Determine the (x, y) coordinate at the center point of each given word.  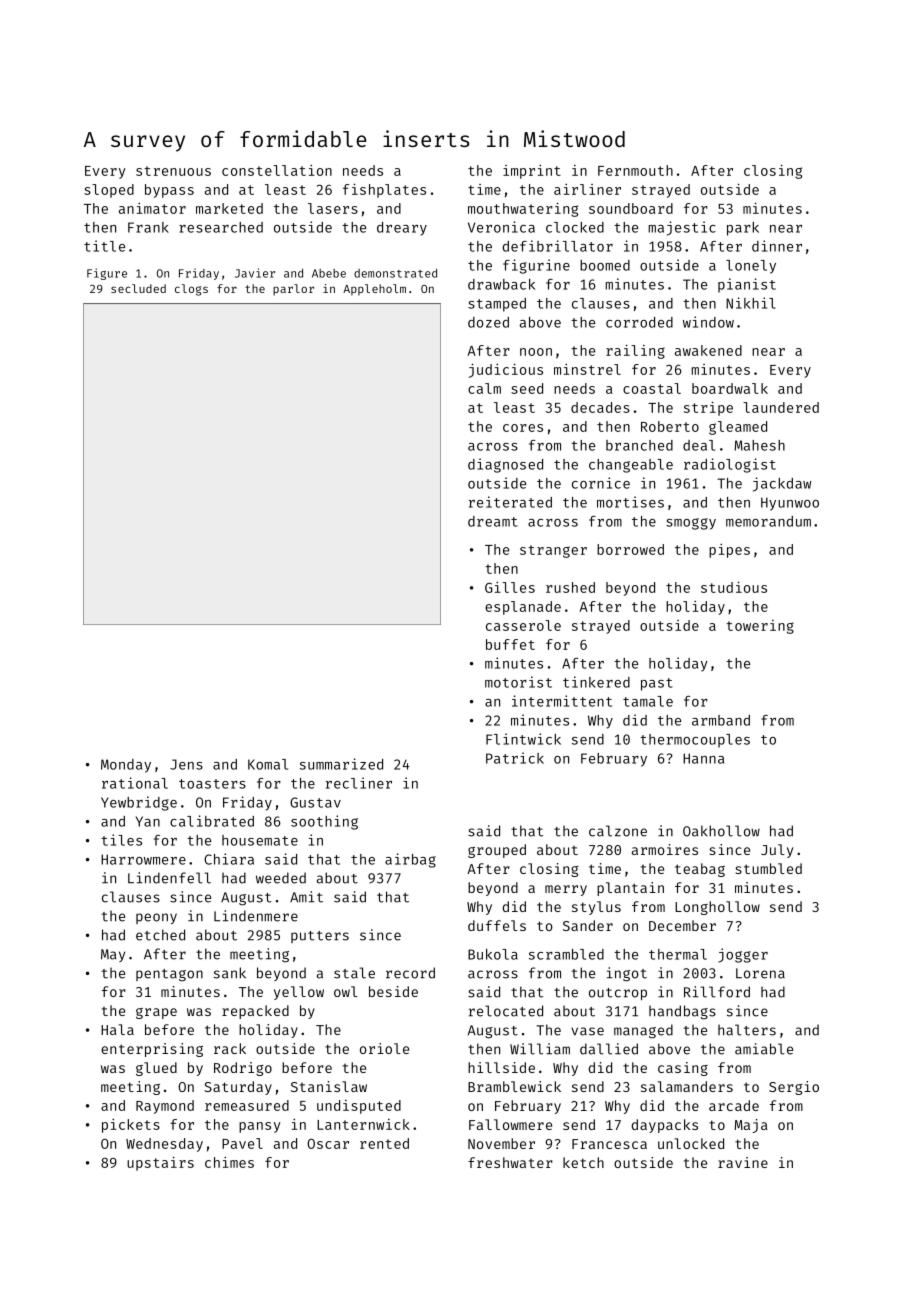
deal (699, 445)
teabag (700, 870)
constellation (277, 170)
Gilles (510, 587)
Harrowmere (143, 859)
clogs (191, 290)
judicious (506, 371)
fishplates (384, 191)
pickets (131, 1126)
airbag (410, 860)
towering (760, 627)
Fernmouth (635, 170)
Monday (126, 766)
